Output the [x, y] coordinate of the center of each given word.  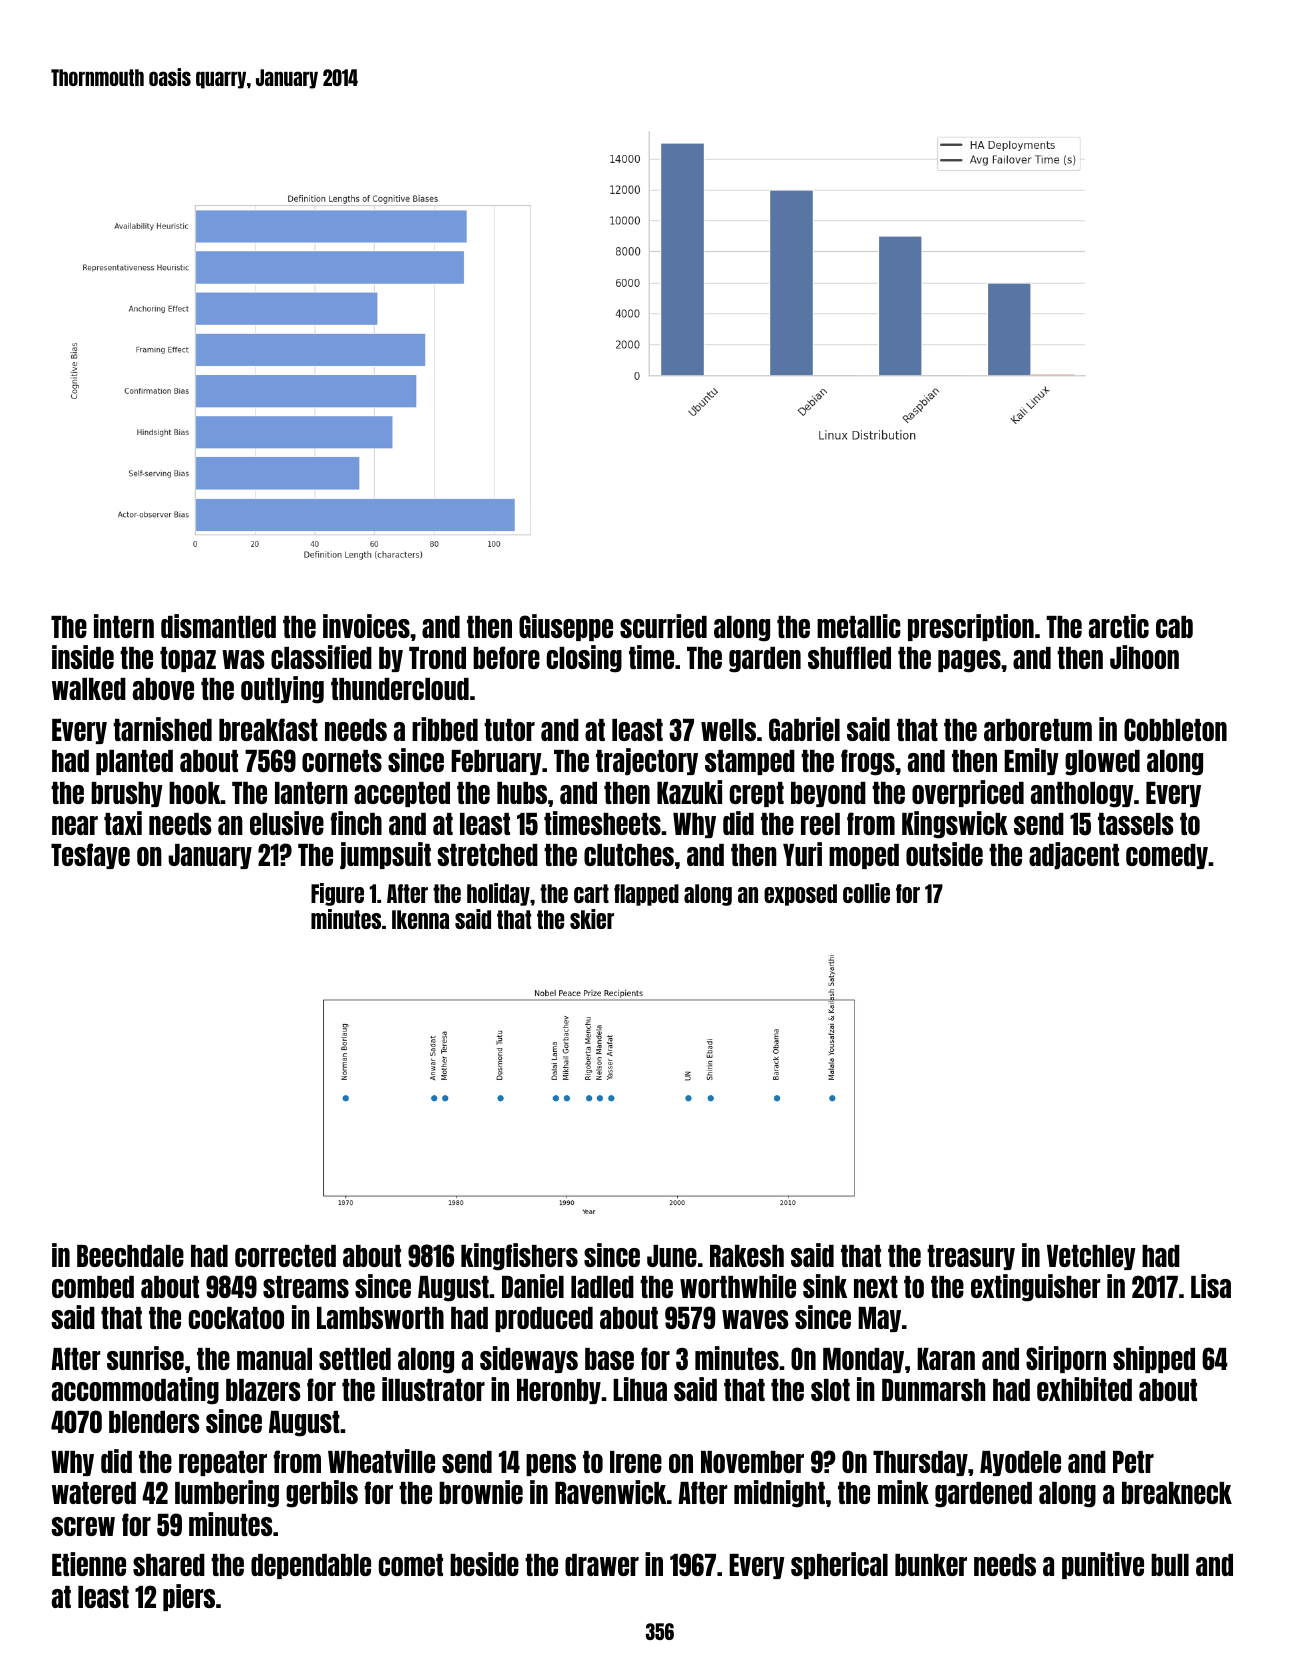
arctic [1119, 626]
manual [274, 1359]
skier [592, 919]
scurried [663, 626]
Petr [1133, 1462]
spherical [839, 1565]
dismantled [218, 626]
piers [189, 1597]
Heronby [559, 1391]
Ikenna [420, 919]
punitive [1103, 1565]
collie [866, 893]
